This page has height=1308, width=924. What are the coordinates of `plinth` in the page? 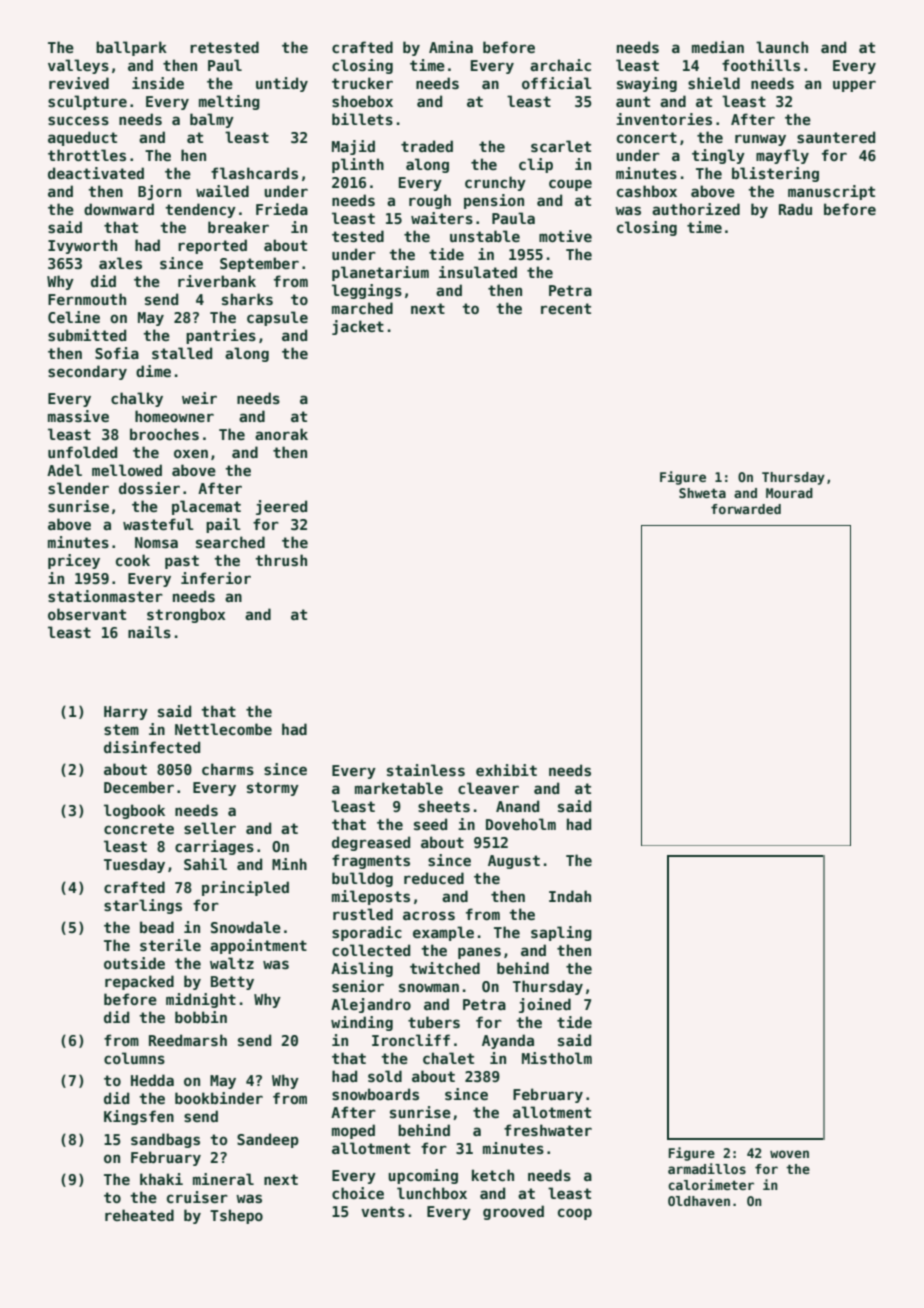 It's located at (358, 165).
